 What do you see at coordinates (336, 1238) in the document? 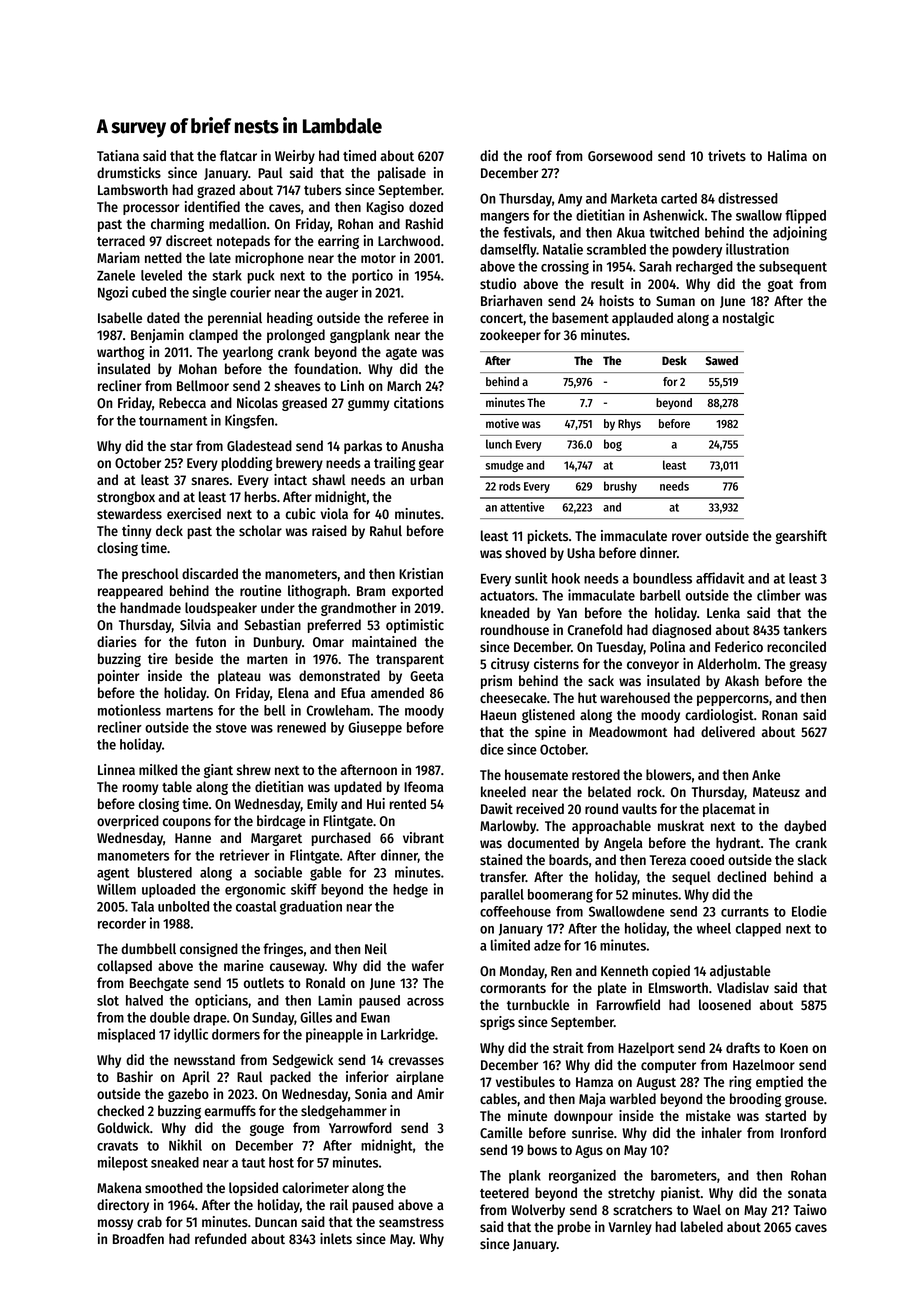
I see `inlets` at bounding box center [336, 1238].
